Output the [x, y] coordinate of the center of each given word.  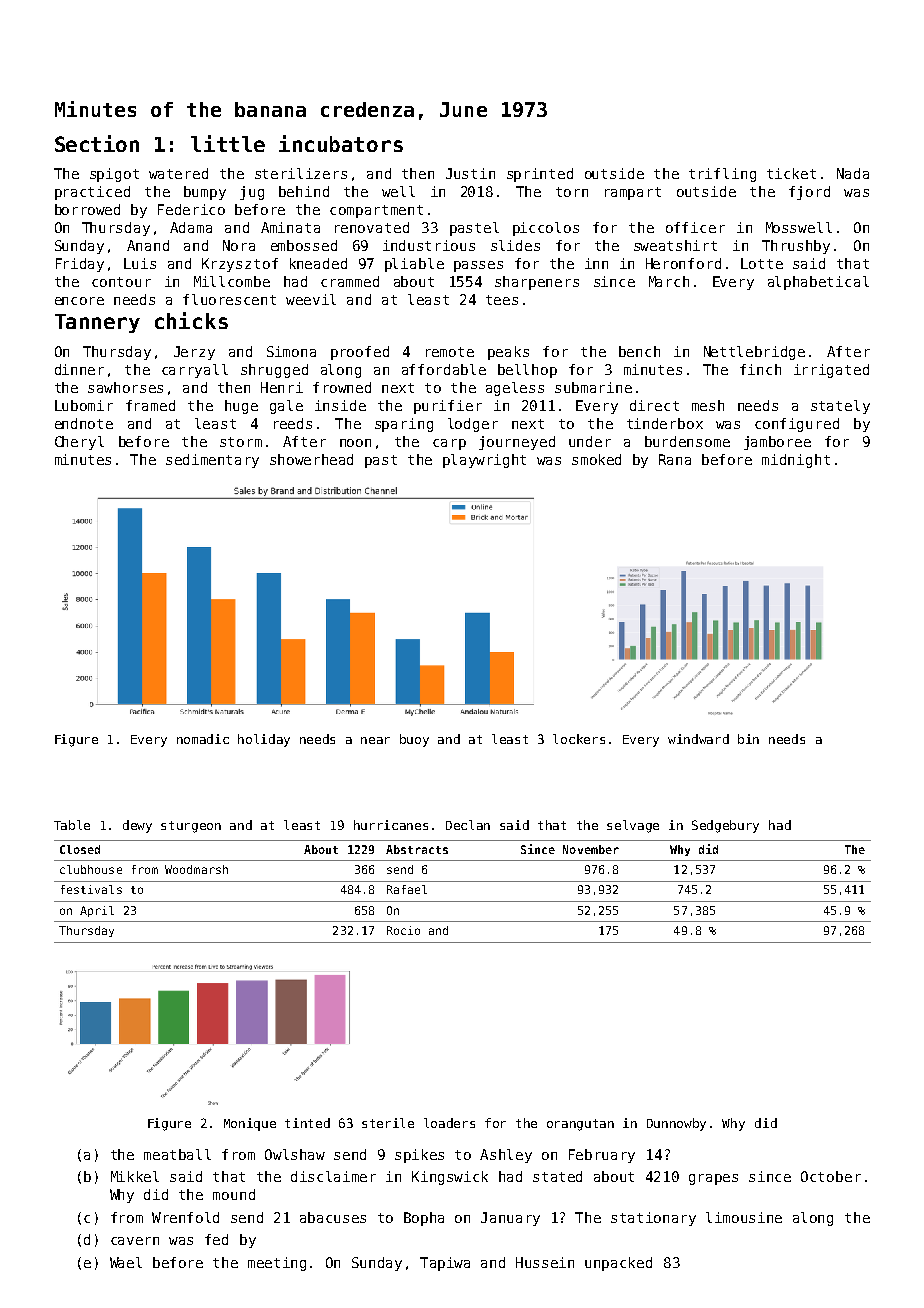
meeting [277, 1264]
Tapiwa [445, 1264]
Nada [853, 173]
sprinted [540, 175]
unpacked [618, 1264]
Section [97, 143]
